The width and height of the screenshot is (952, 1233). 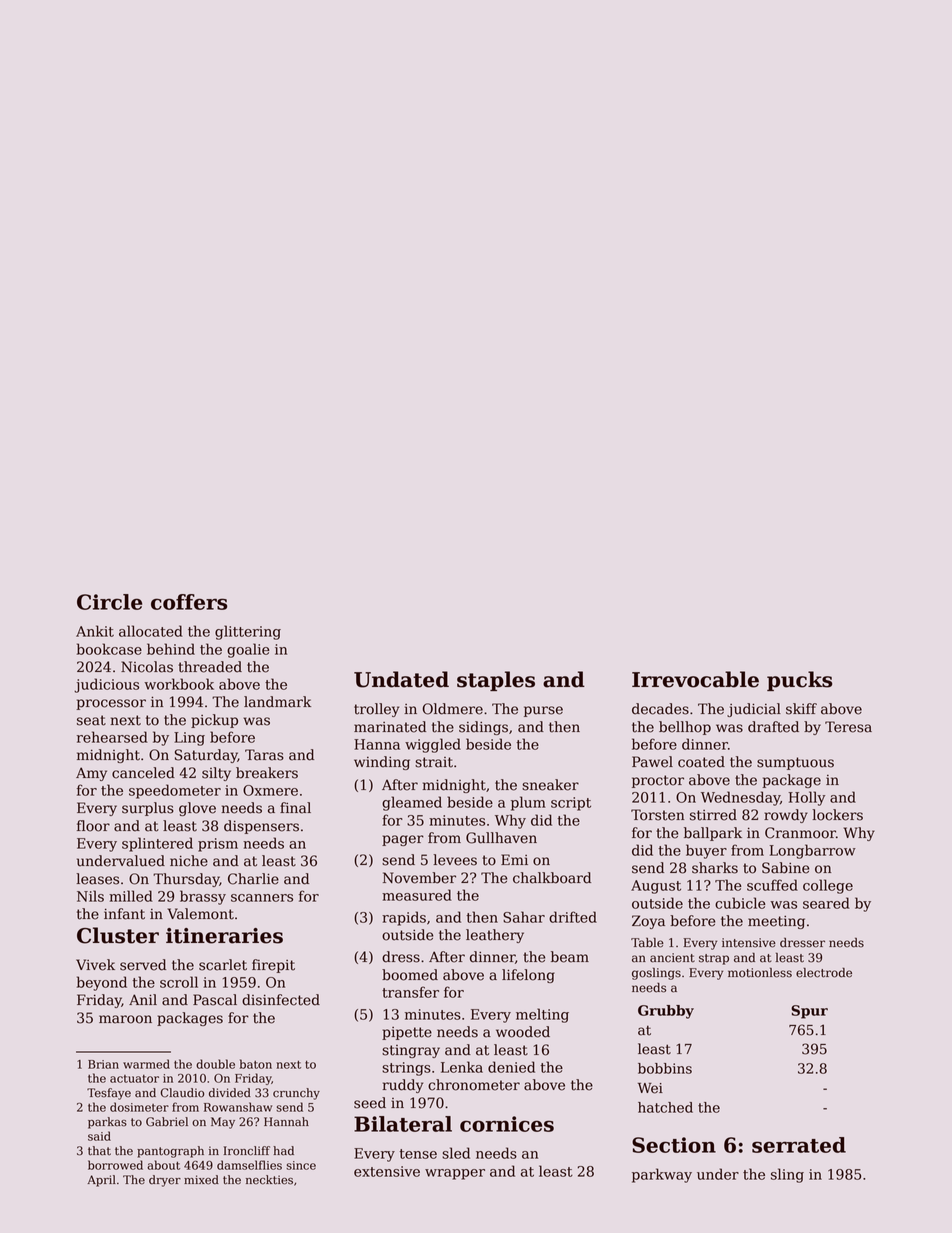 I want to click on staples, so click(x=496, y=681).
